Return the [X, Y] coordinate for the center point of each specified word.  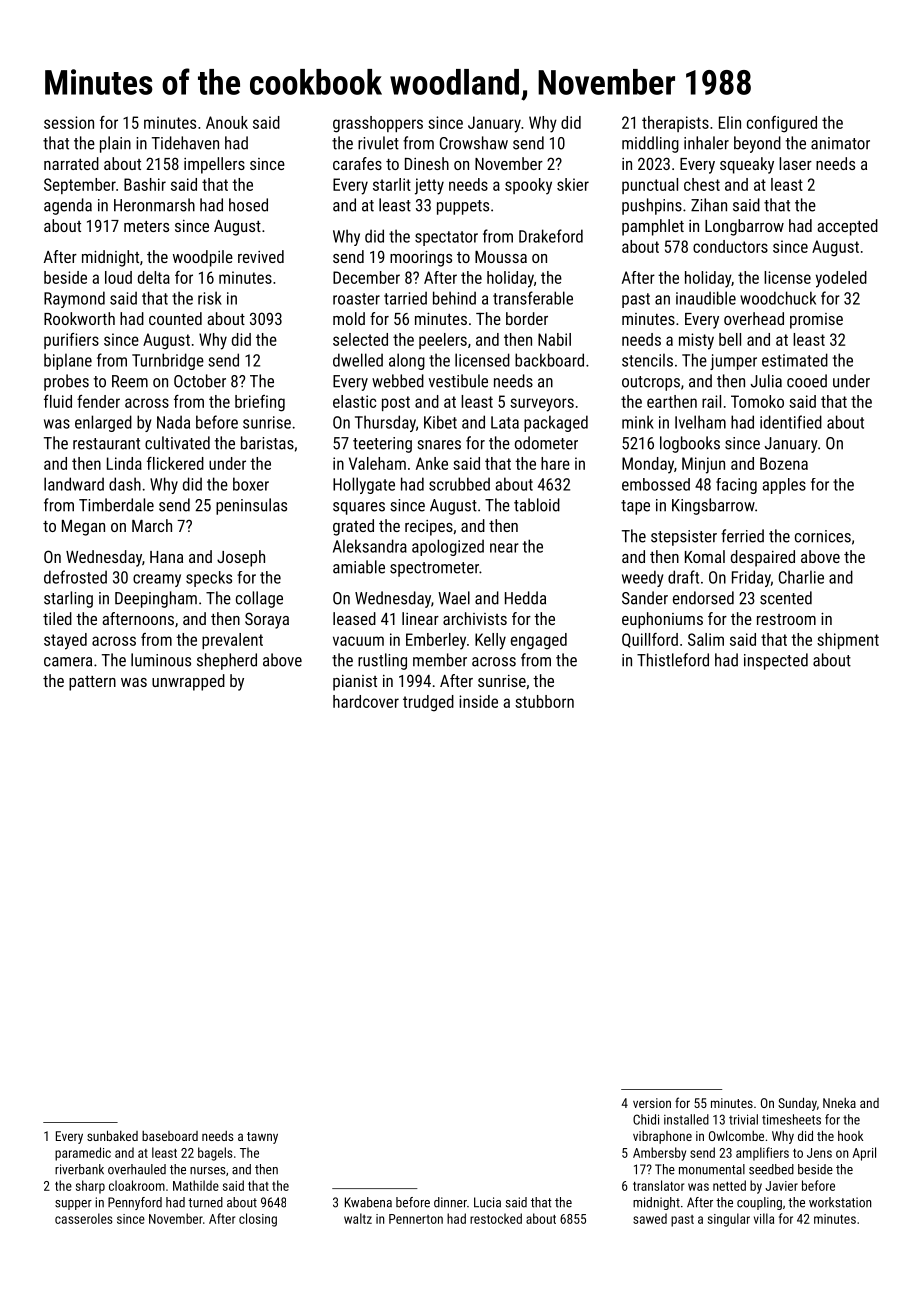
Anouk [227, 122]
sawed [650, 1218]
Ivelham [700, 422]
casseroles [84, 1218]
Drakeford [551, 236]
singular [729, 1220]
